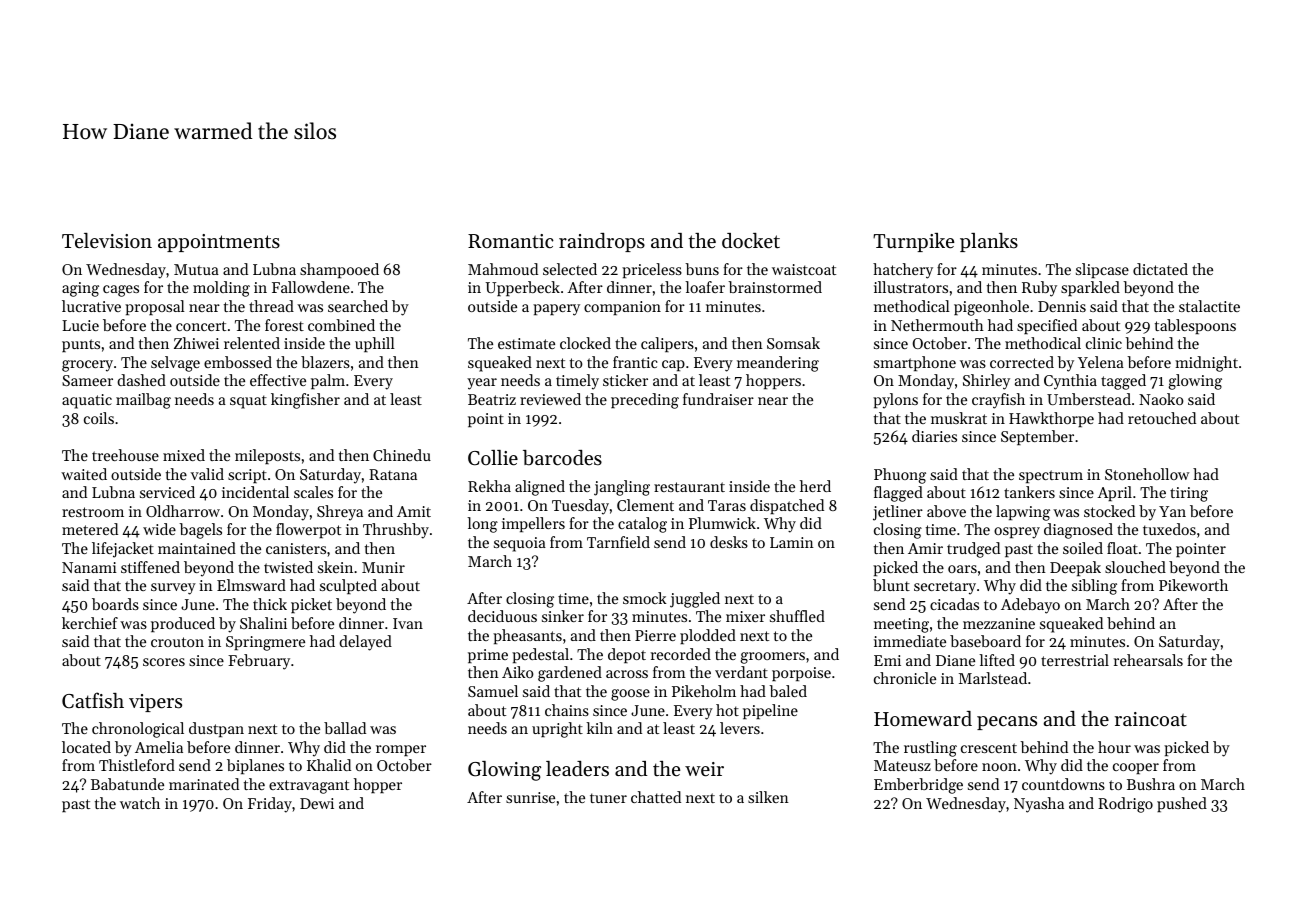 The width and height of the screenshot is (1308, 924). What do you see at coordinates (1182, 804) in the screenshot?
I see `pushed` at bounding box center [1182, 804].
